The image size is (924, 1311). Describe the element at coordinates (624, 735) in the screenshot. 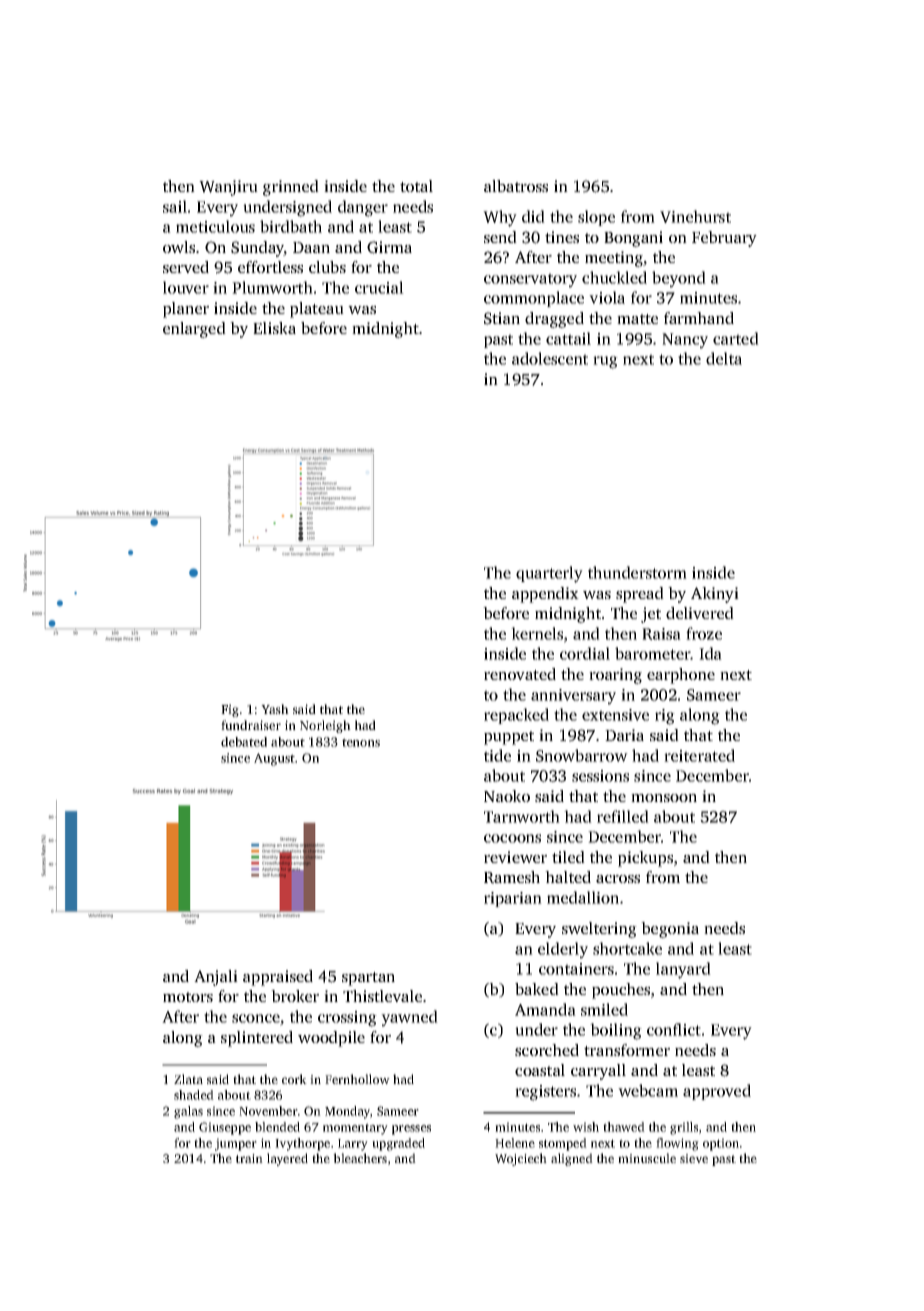

I see `Daria` at that location.
